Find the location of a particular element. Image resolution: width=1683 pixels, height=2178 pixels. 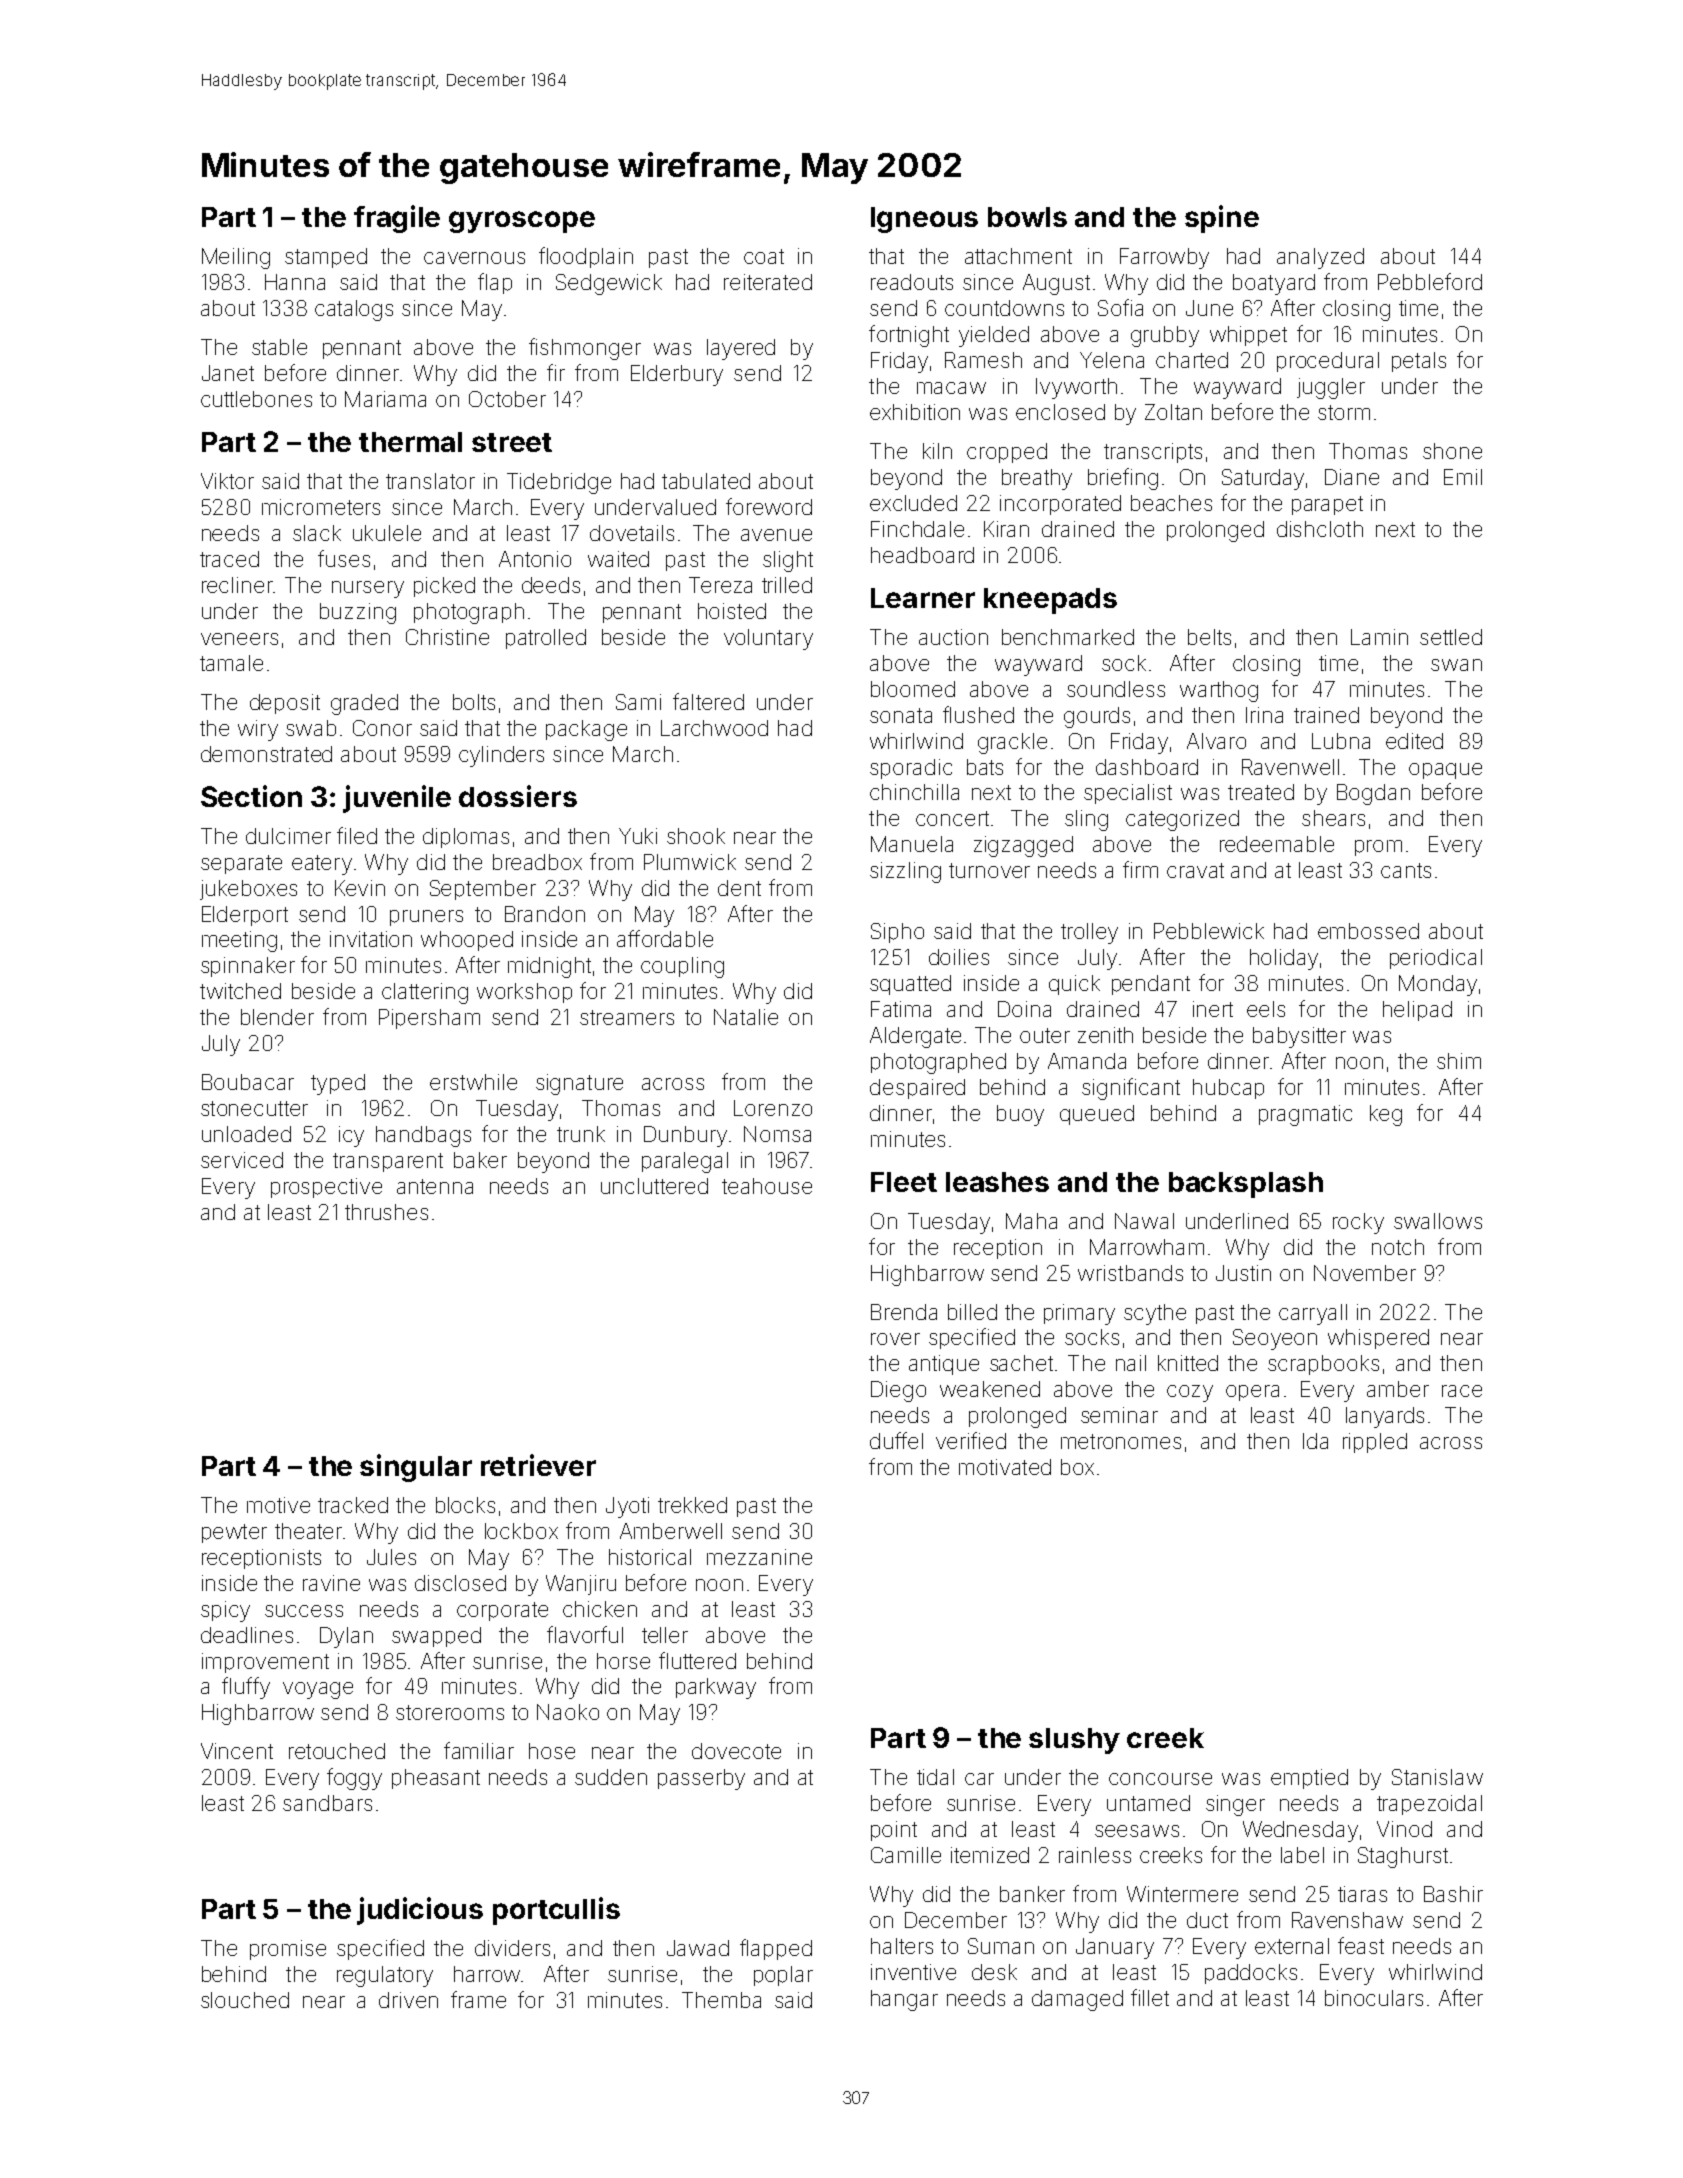

antenna is located at coordinates (435, 1186).
